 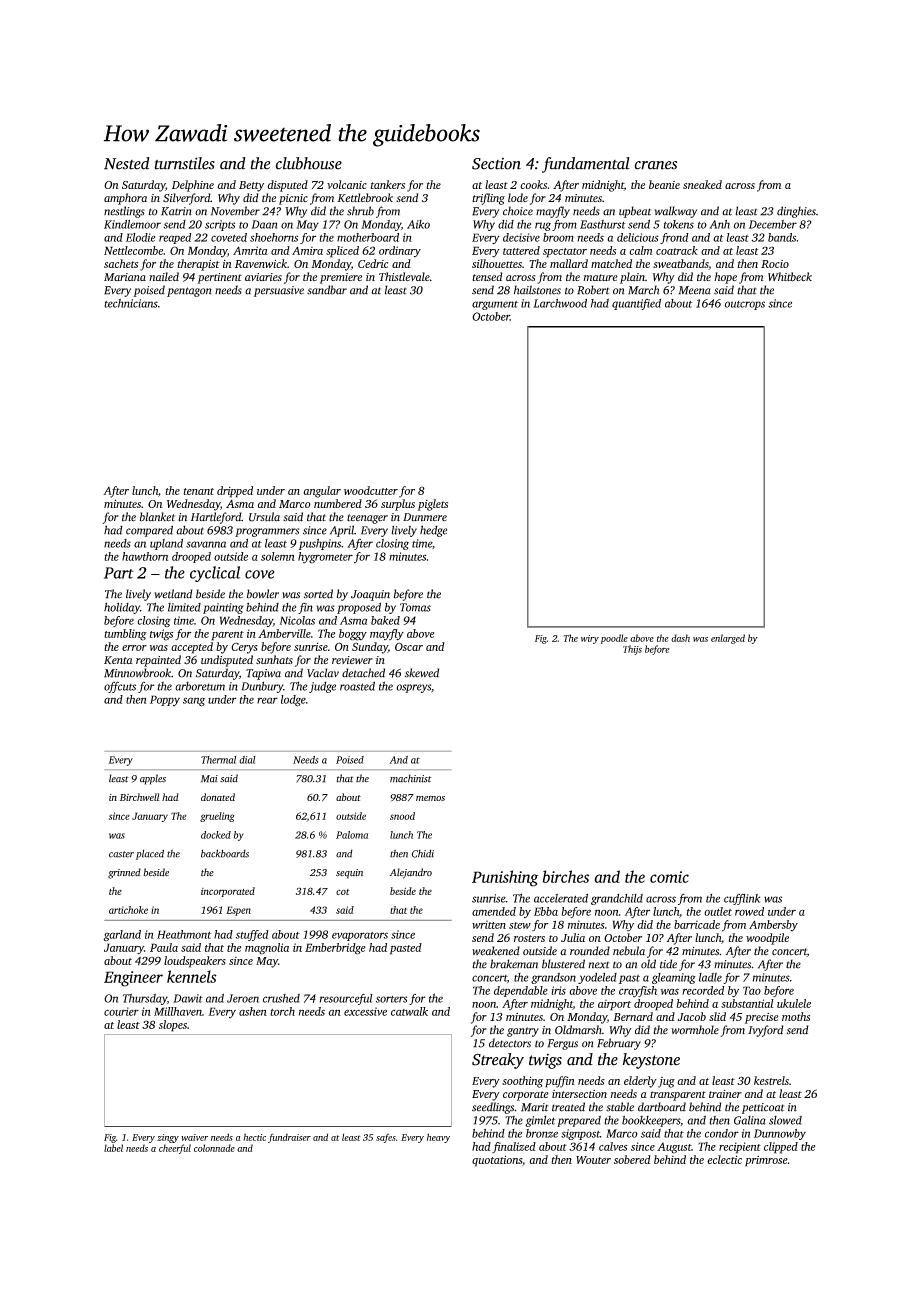 What do you see at coordinates (533, 184) in the image?
I see `cooks` at bounding box center [533, 184].
